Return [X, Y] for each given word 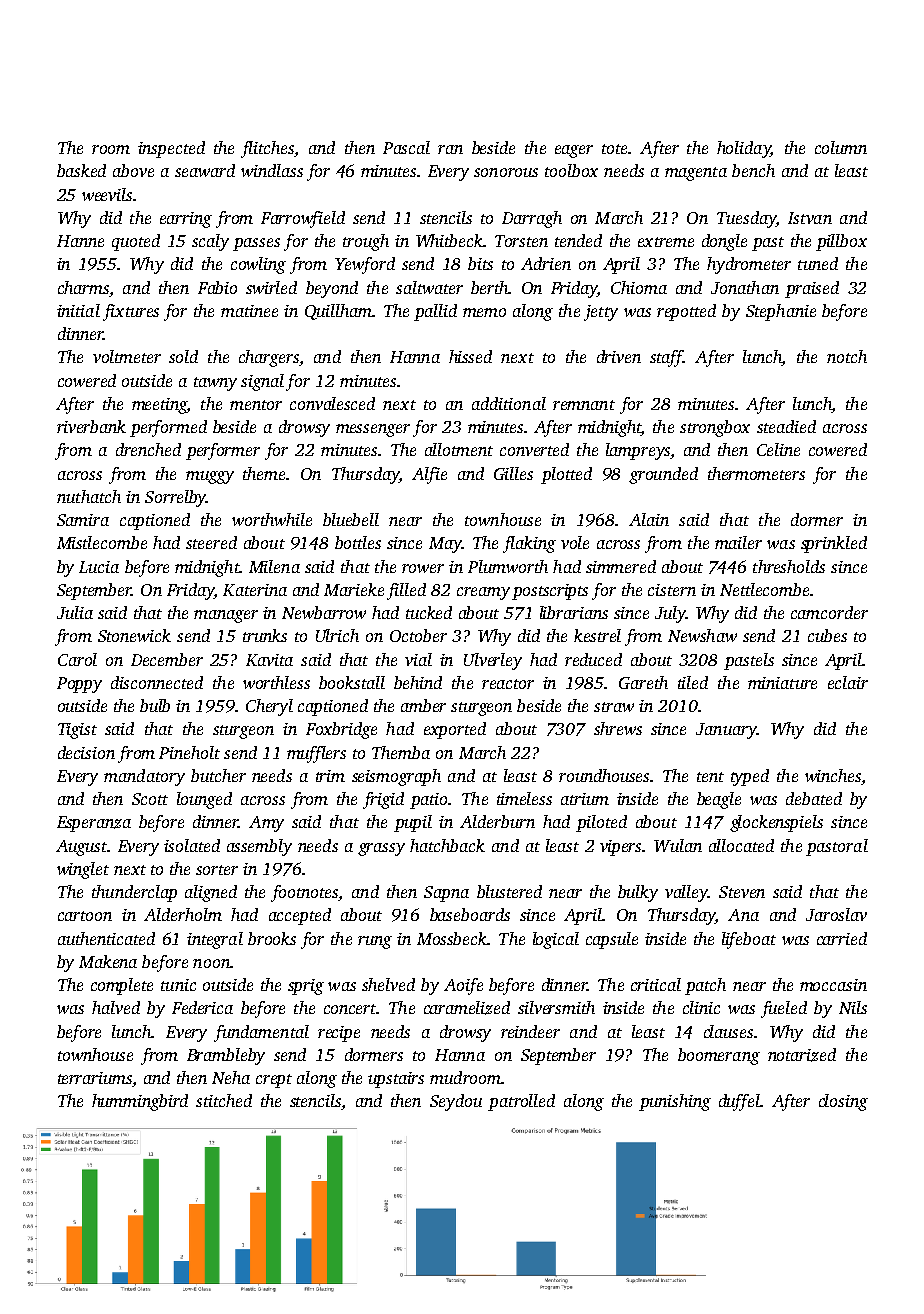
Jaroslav [836, 914]
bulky [638, 893]
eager [574, 151]
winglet [83, 870]
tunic [178, 985]
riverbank [91, 426]
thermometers [756, 473]
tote [614, 149]
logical [556, 940]
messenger [373, 430]
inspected [171, 149]
